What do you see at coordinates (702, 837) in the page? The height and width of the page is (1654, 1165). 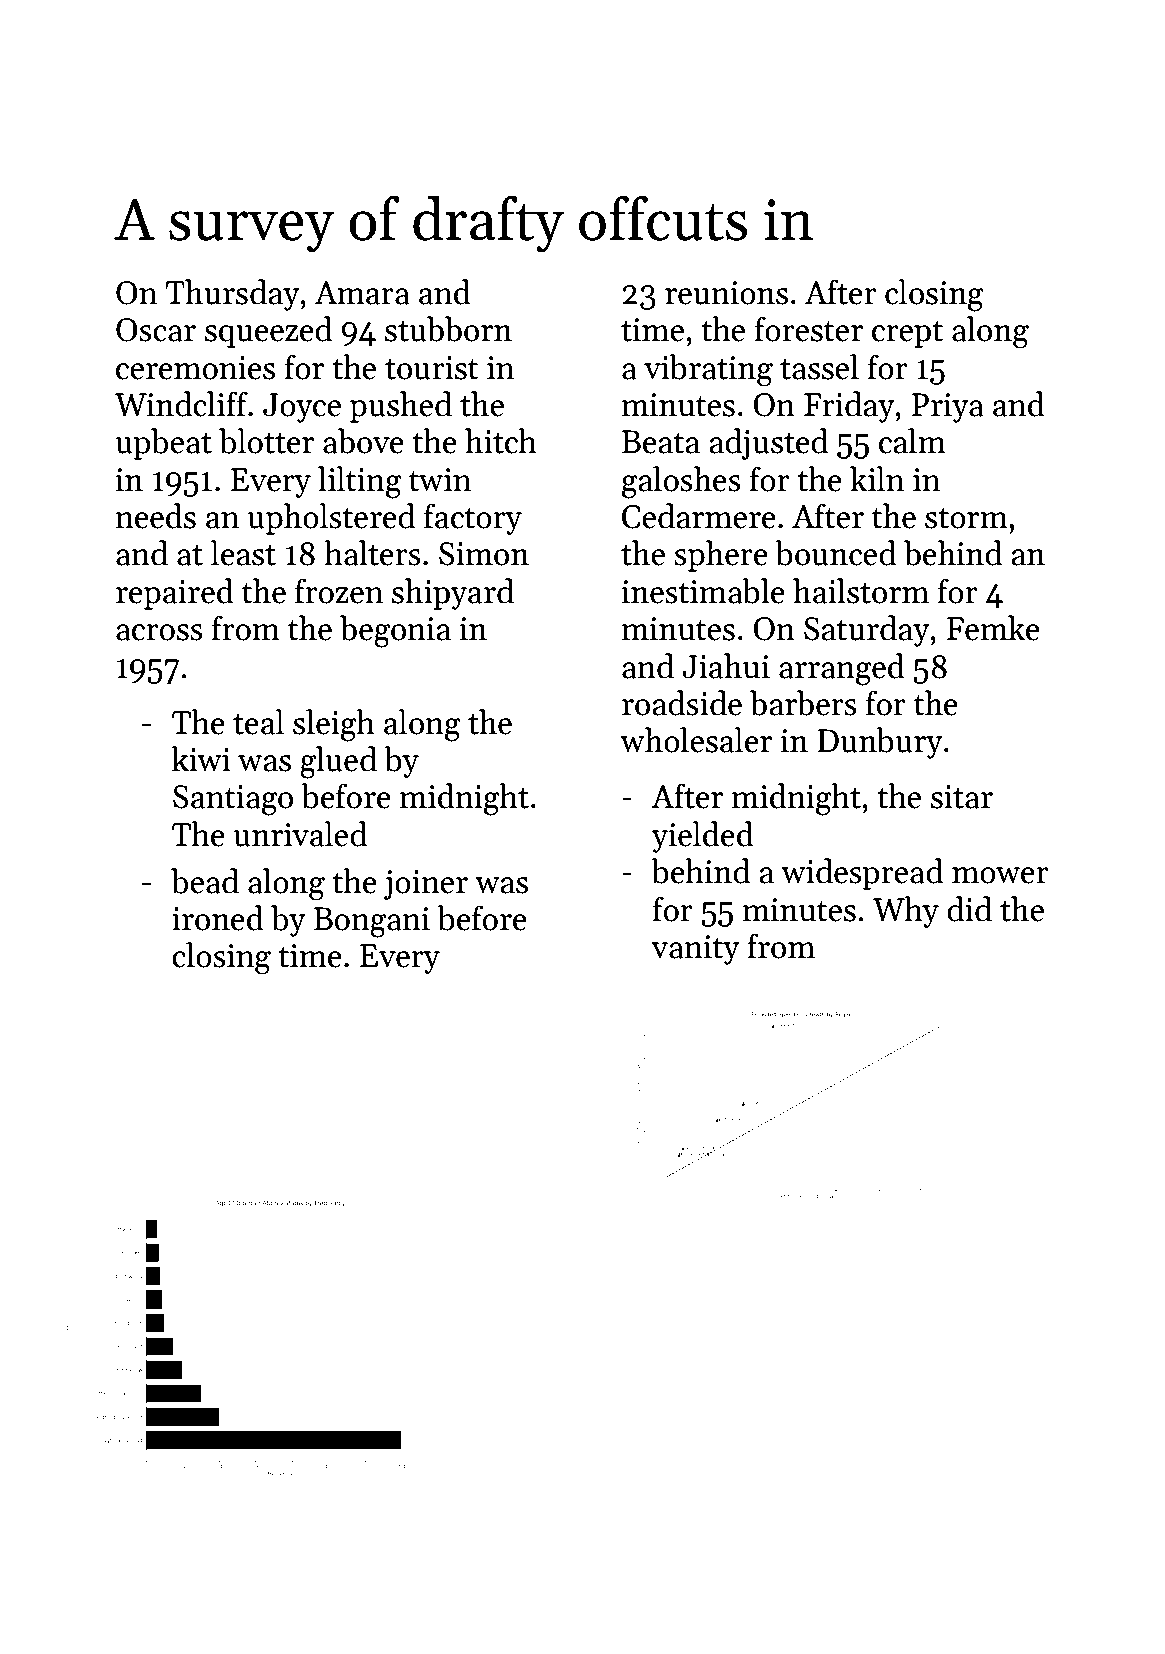 I see `yielded` at bounding box center [702, 837].
